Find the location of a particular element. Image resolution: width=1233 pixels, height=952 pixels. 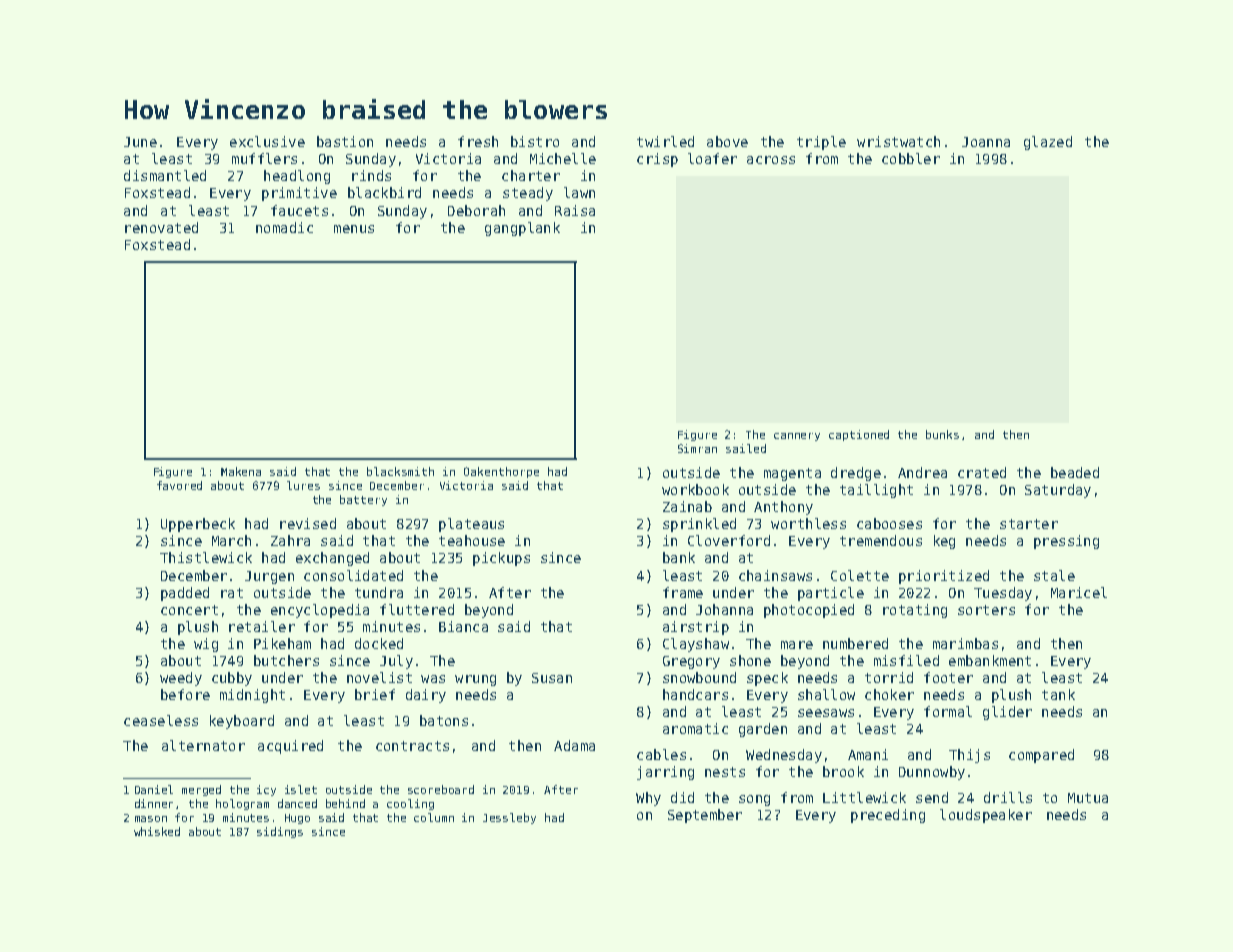

butchers is located at coordinates (286, 660).
